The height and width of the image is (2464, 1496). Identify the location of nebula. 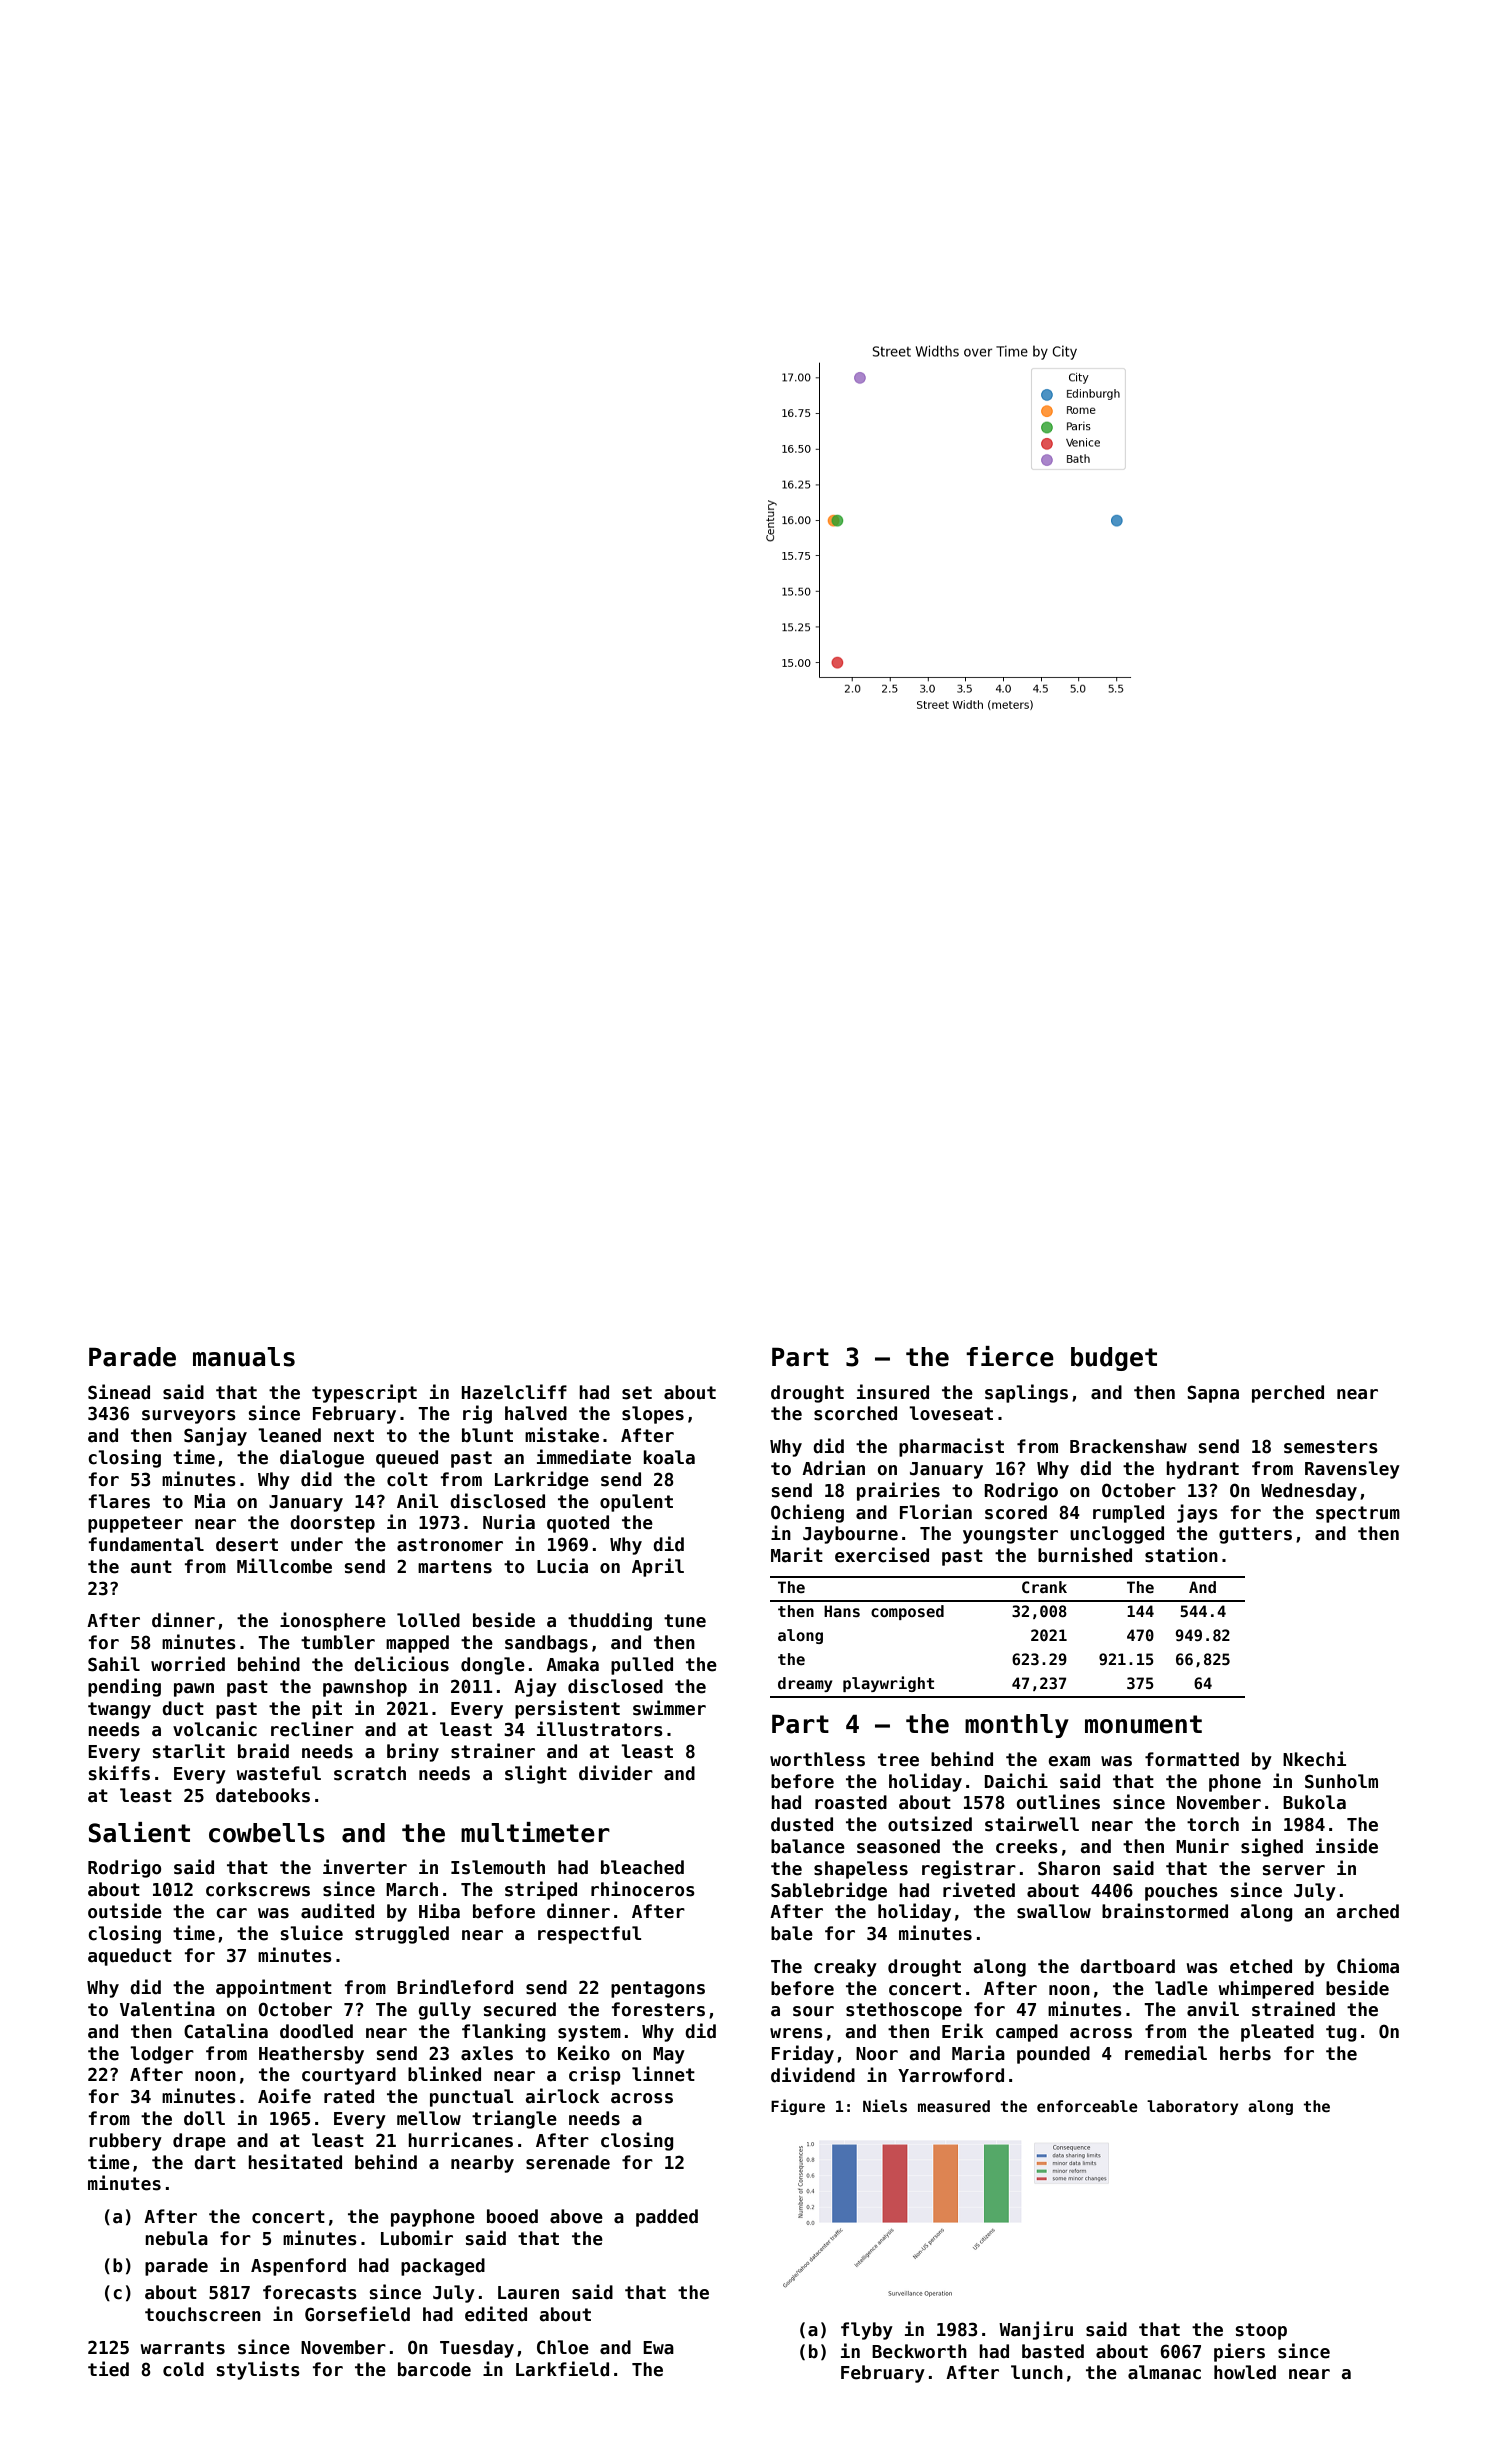
(176, 2238).
